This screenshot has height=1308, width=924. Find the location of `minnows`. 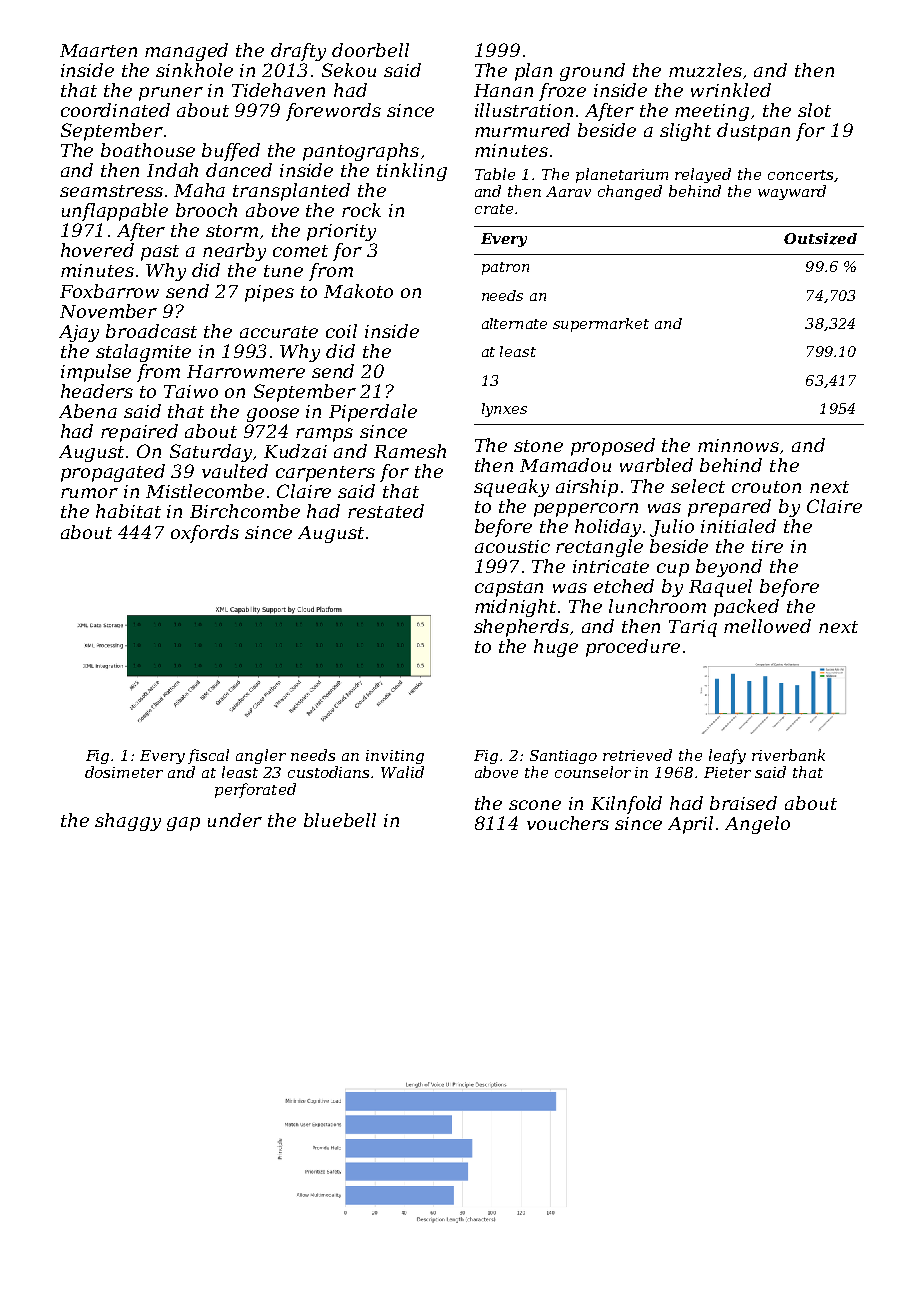

minnows is located at coordinates (738, 445).
